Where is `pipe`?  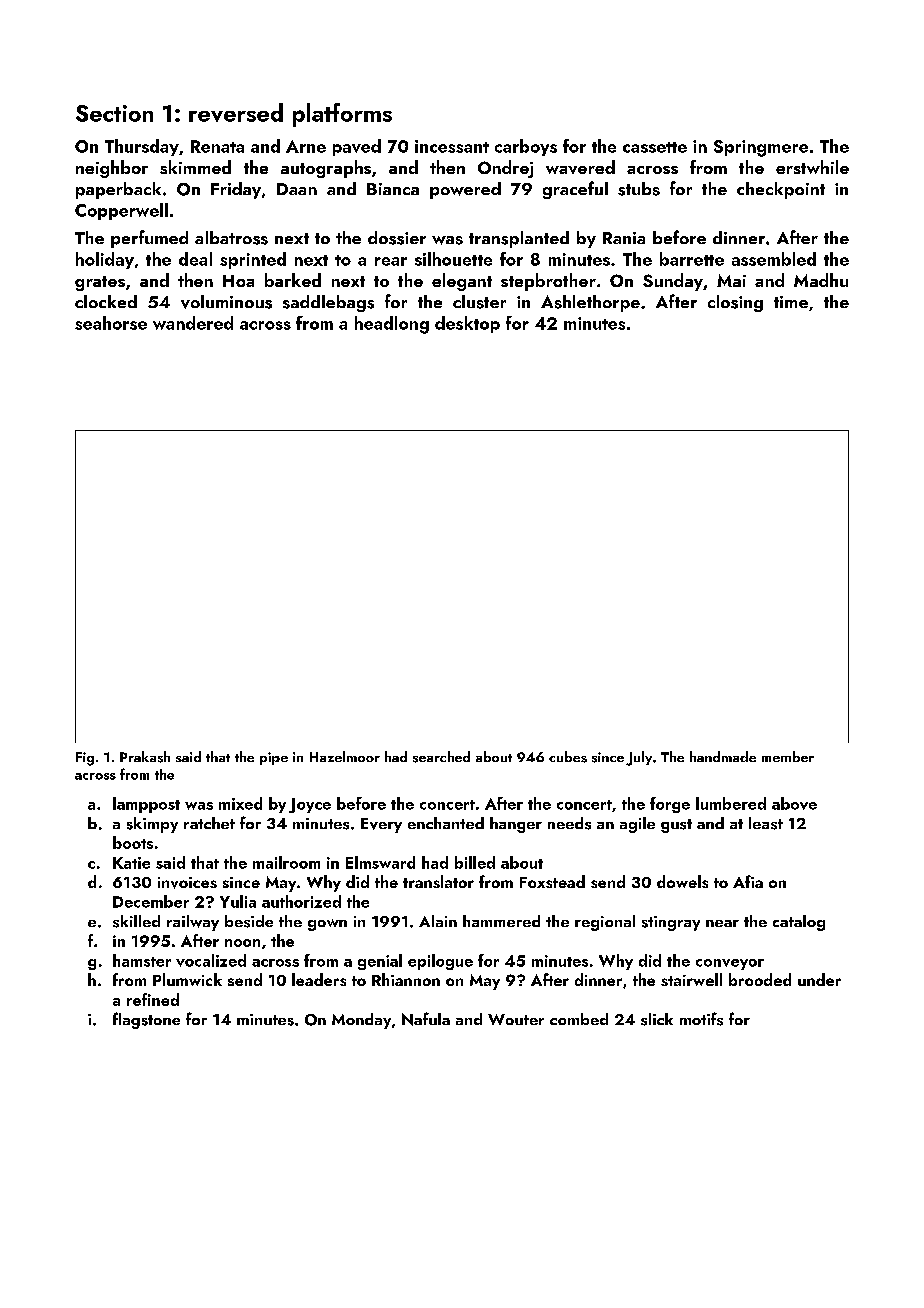
pipe is located at coordinates (274, 758).
